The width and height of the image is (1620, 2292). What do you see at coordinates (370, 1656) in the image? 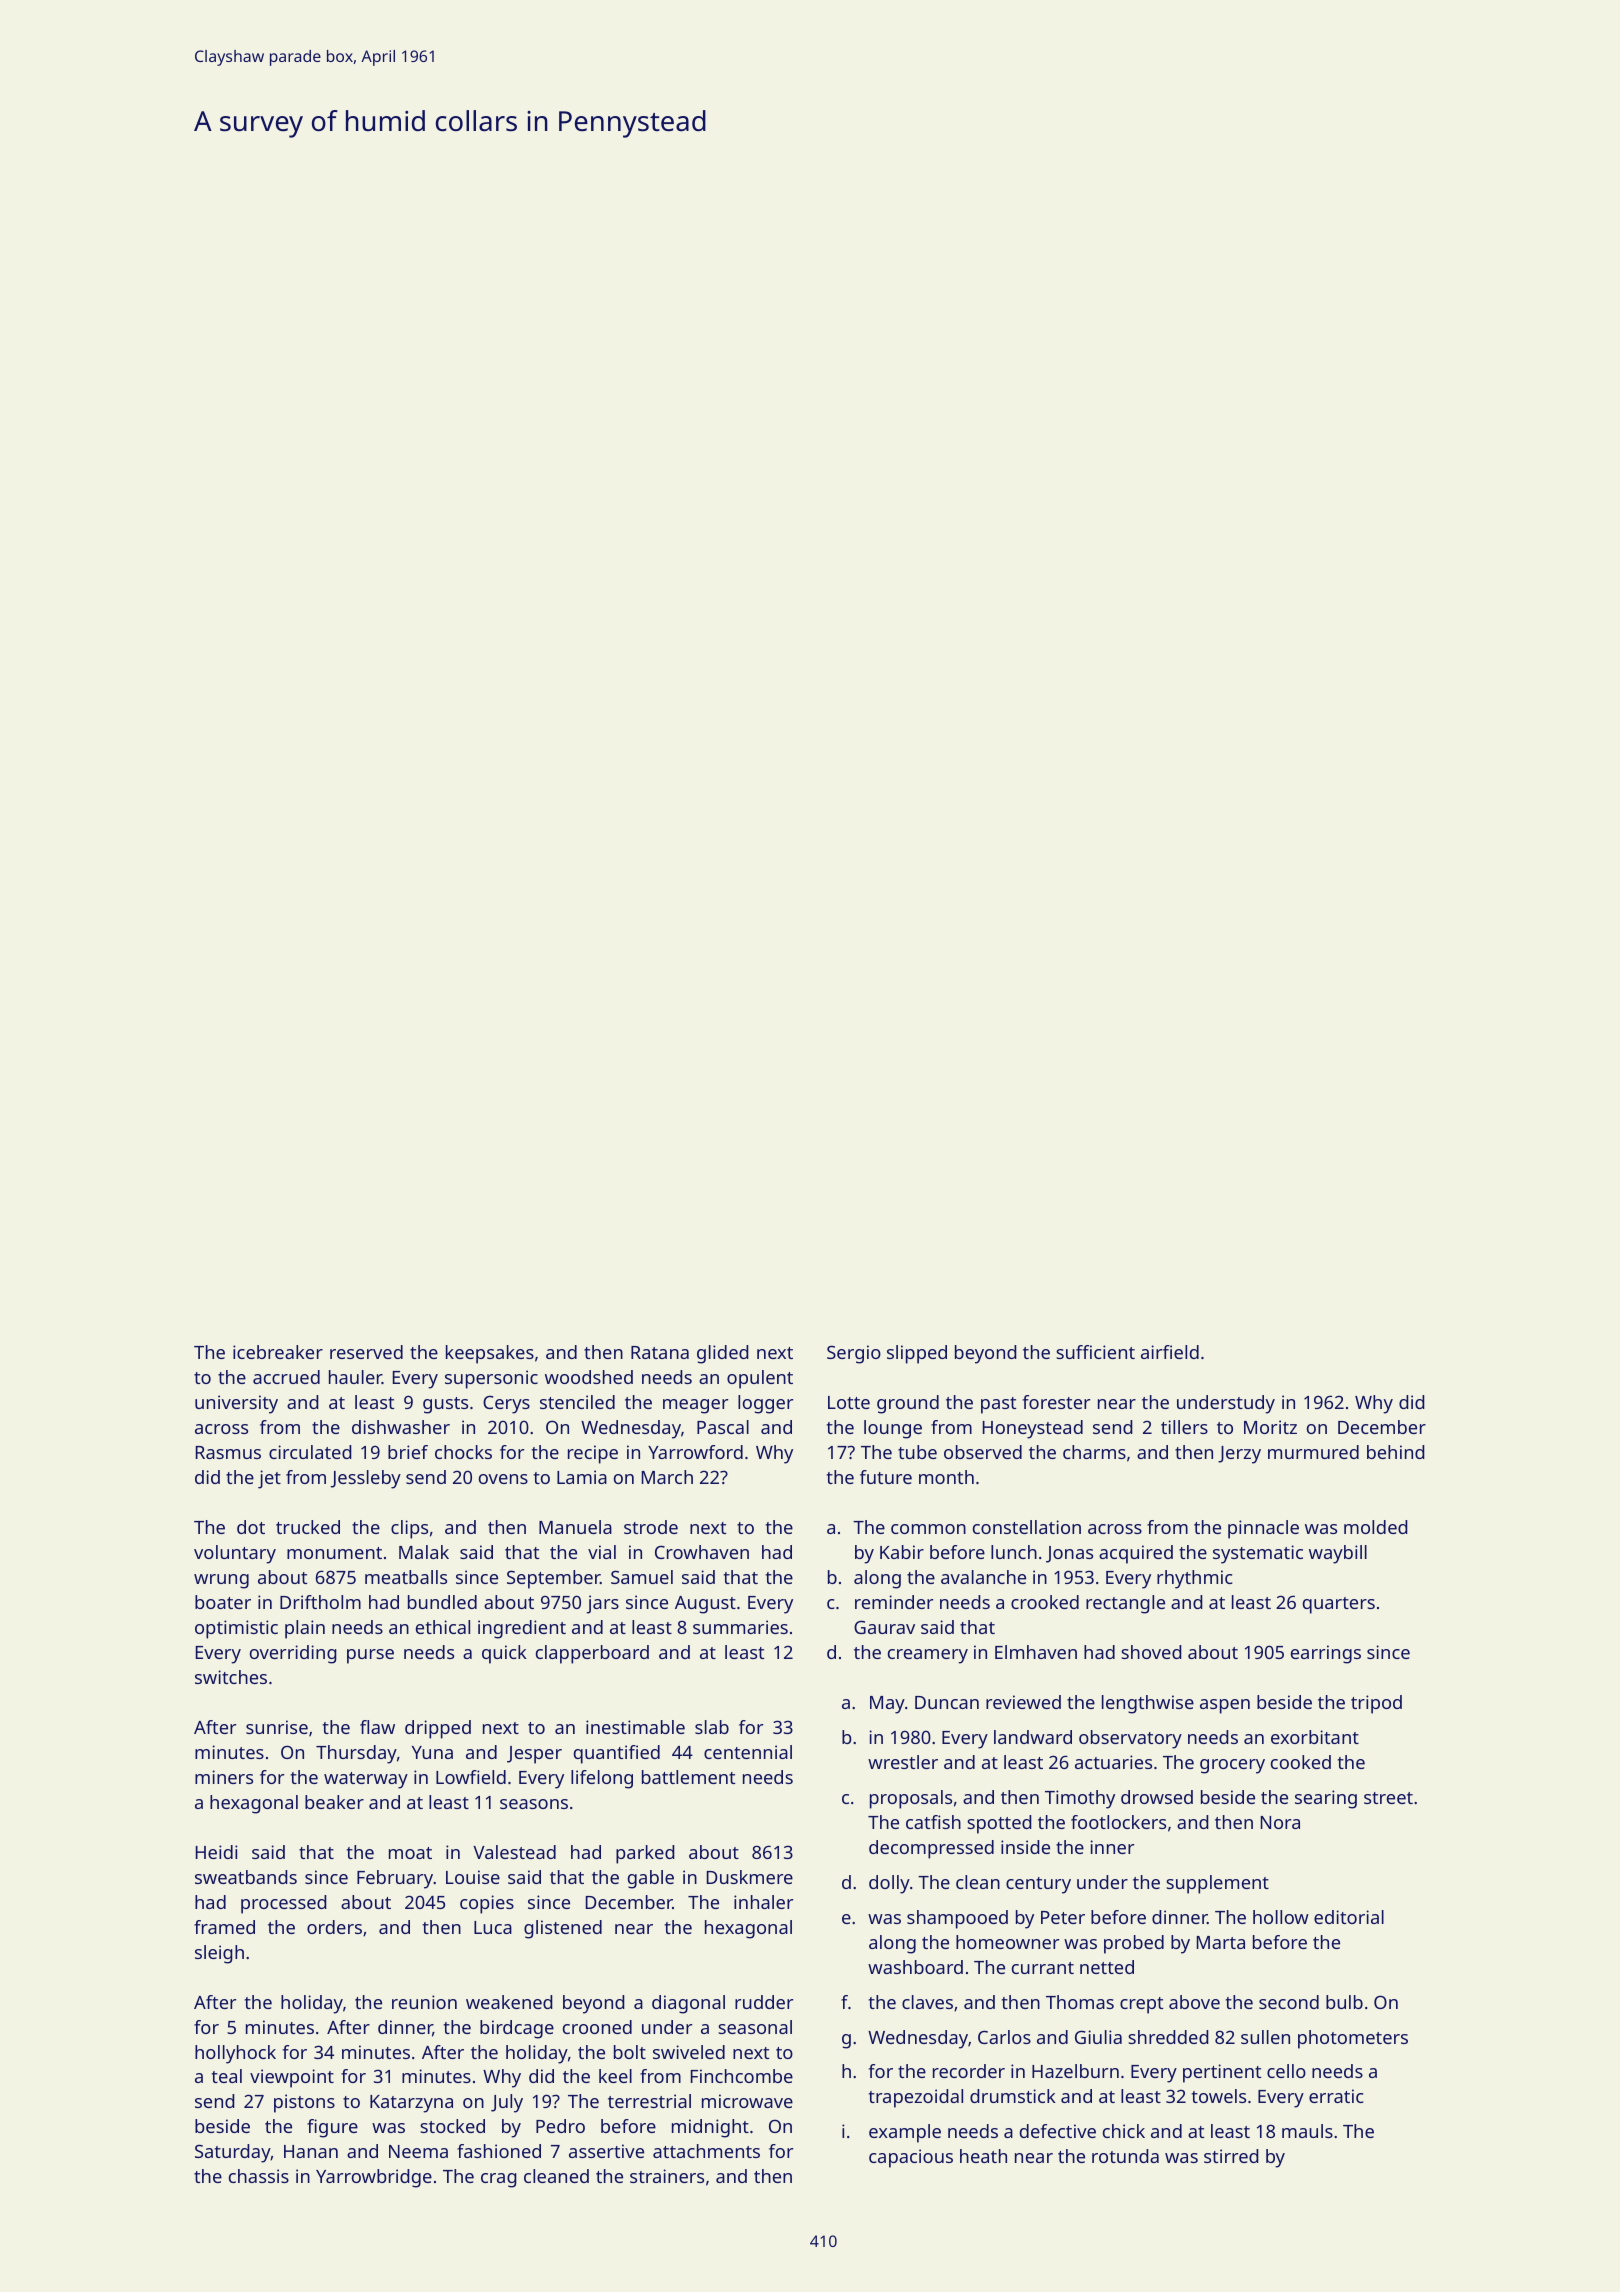
I see `purse` at bounding box center [370, 1656].
